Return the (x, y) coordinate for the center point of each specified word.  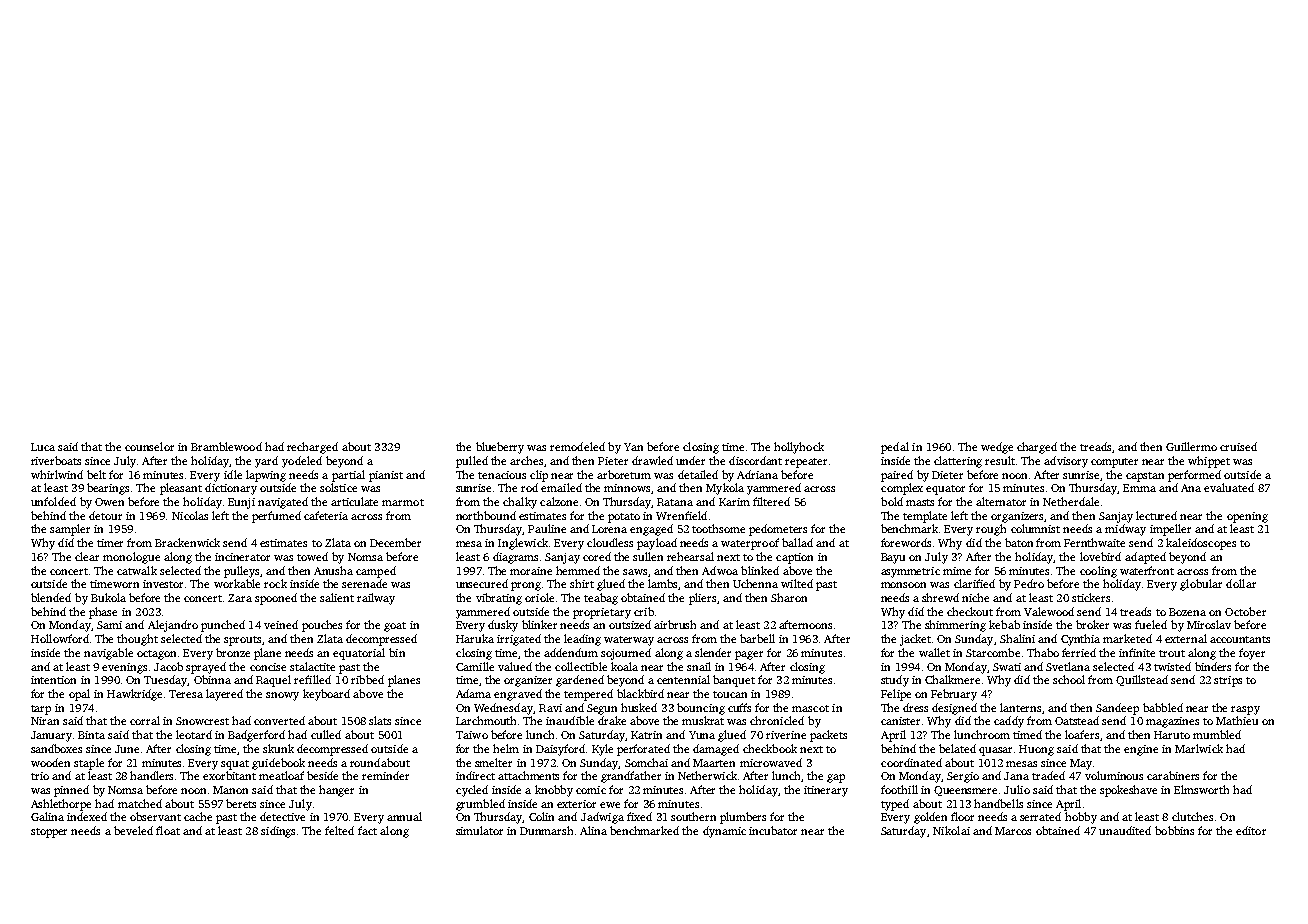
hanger (336, 791)
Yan (633, 447)
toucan (730, 694)
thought (137, 640)
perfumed (276, 517)
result (1000, 460)
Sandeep (1117, 709)
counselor (149, 446)
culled (326, 734)
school (1069, 679)
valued (515, 666)
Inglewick (523, 544)
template (925, 517)
